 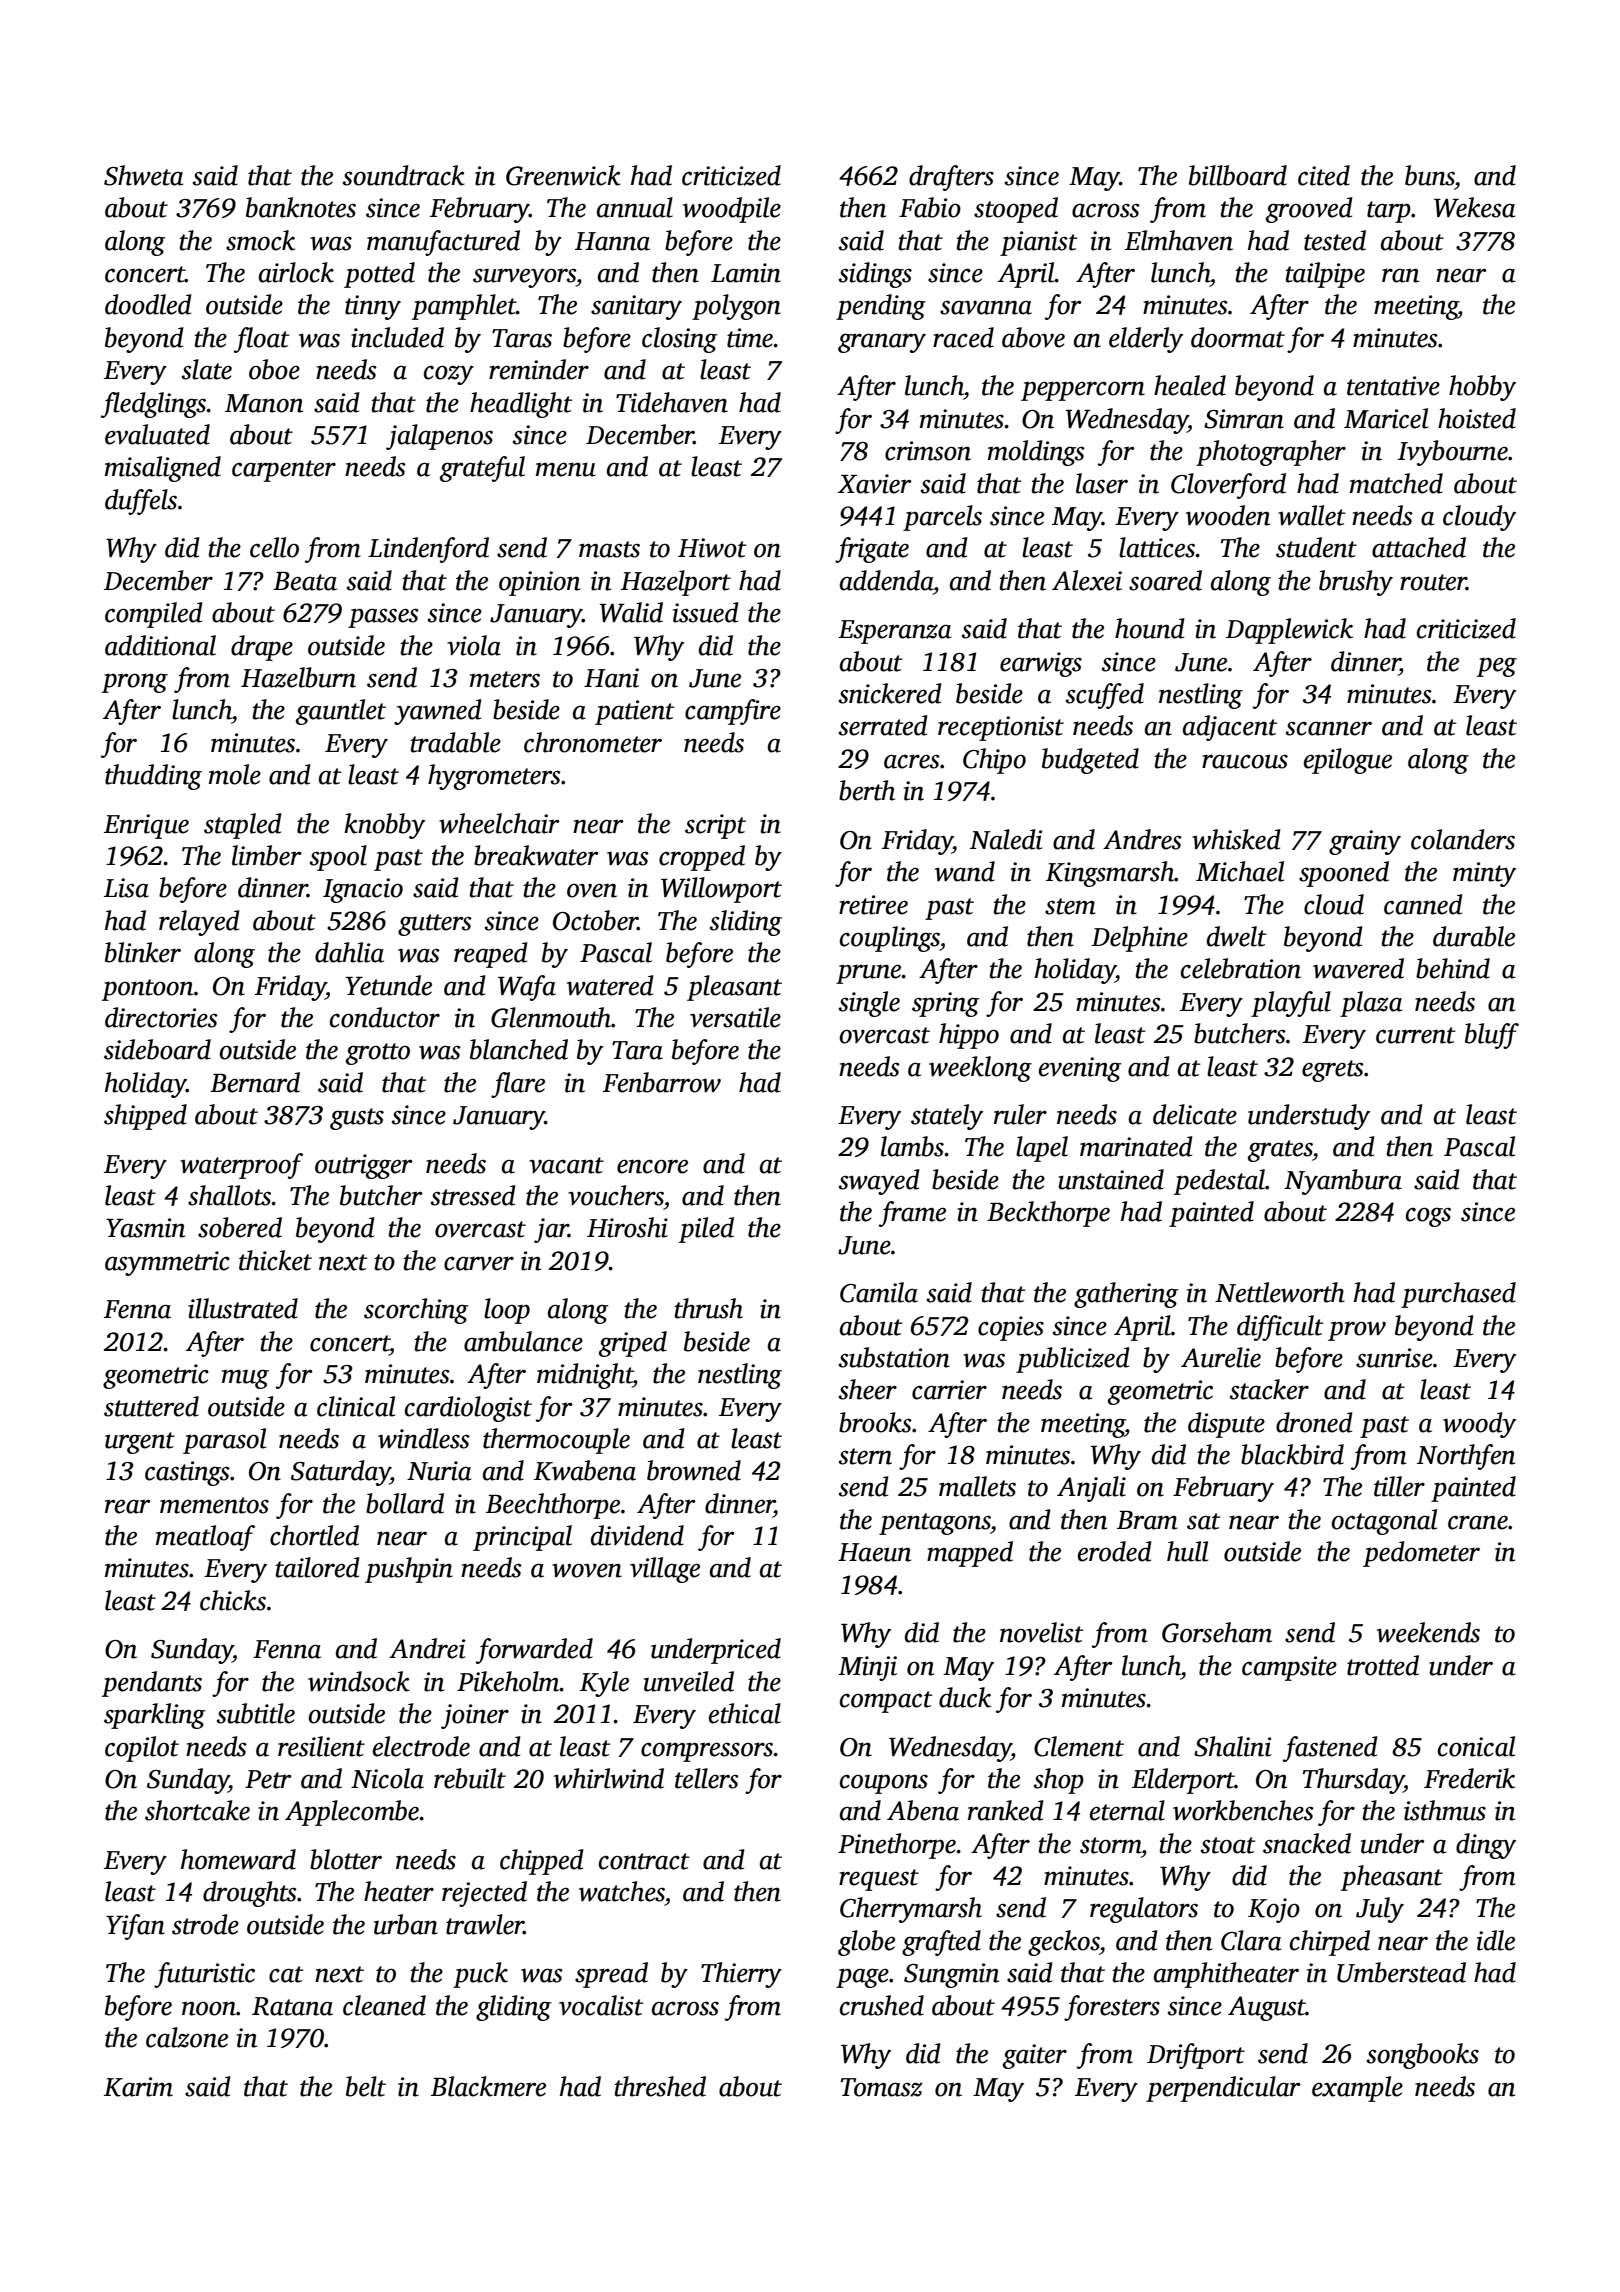 I want to click on Yifan, so click(x=135, y=1927).
